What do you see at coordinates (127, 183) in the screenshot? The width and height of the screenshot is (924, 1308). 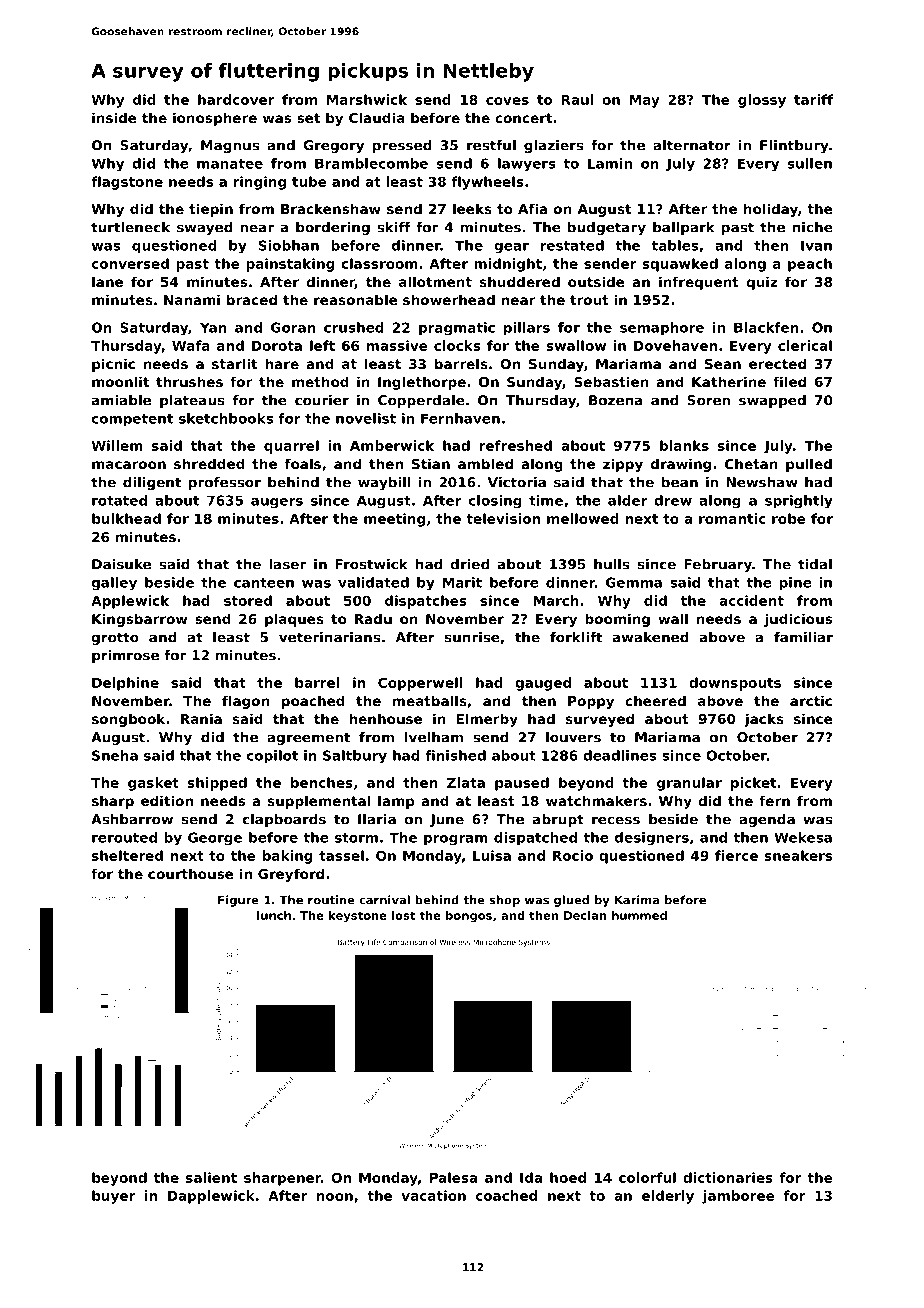 I see `flagstone` at bounding box center [127, 183].
